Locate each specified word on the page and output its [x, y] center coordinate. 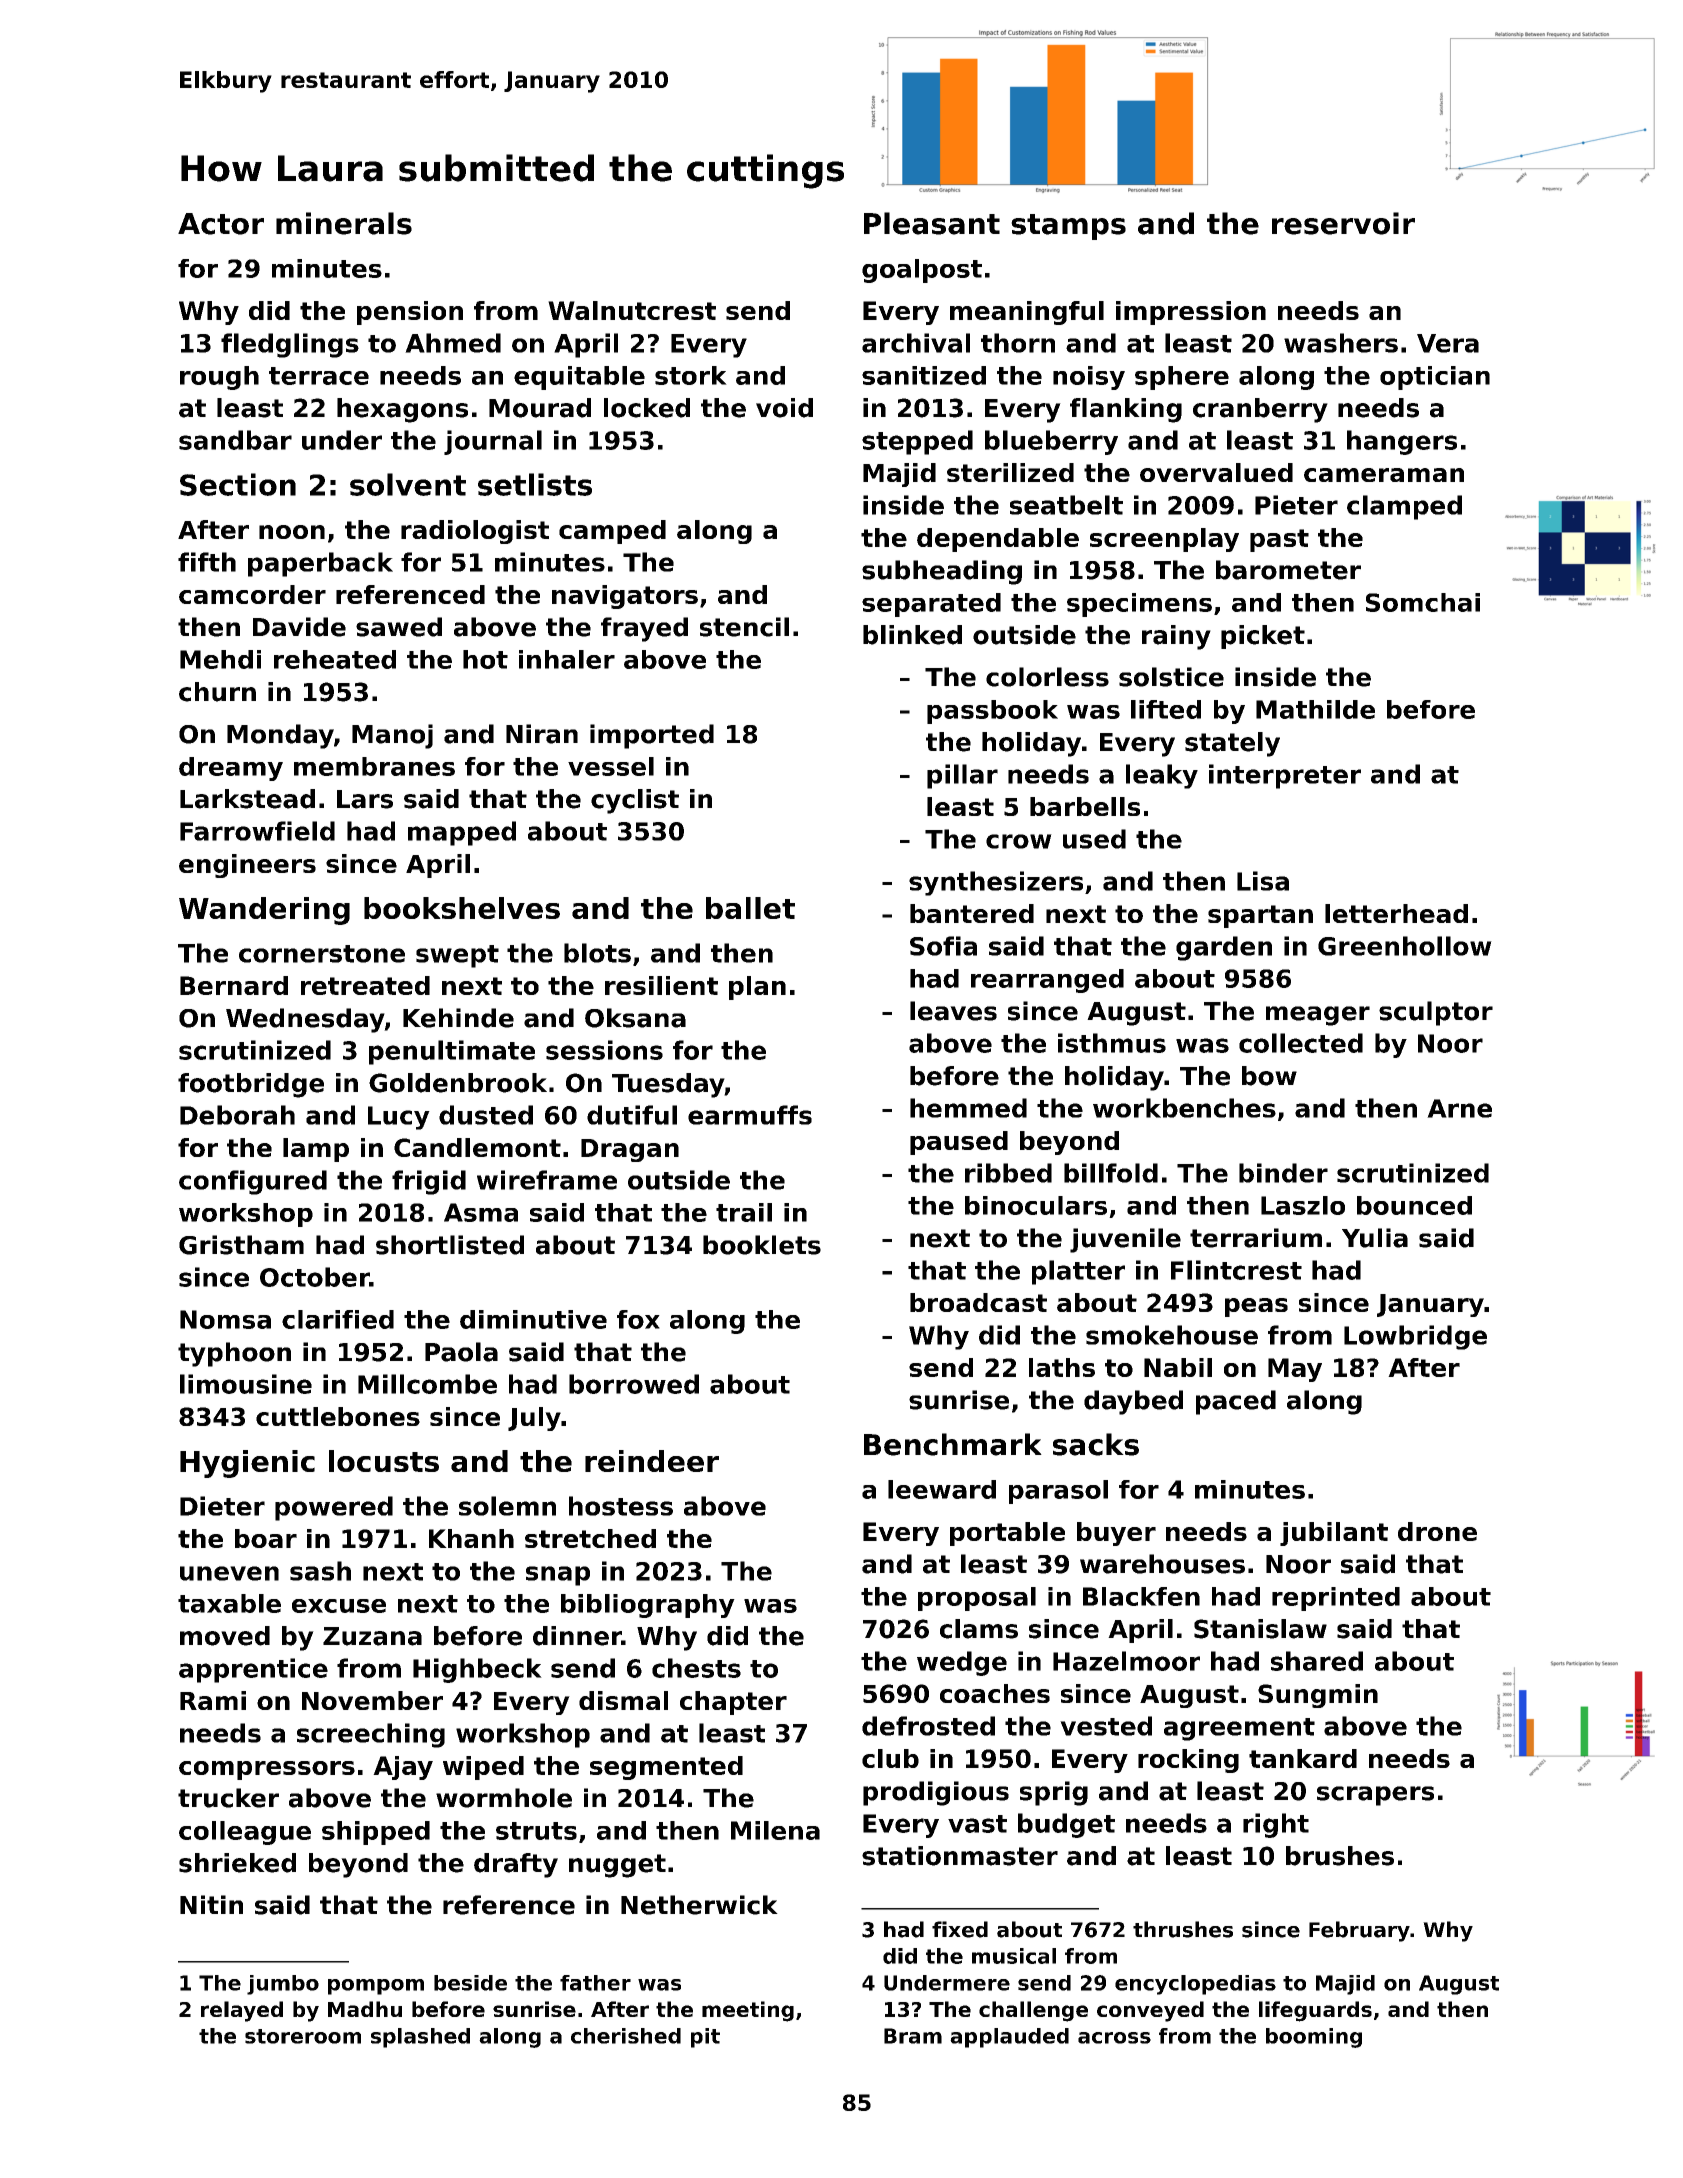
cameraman [1384, 475]
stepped [917, 442]
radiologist [475, 532]
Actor [221, 224]
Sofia [943, 946]
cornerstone [322, 954]
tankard [1303, 1758]
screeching [371, 1735]
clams [979, 1629]
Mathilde [1315, 709]
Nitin [211, 1904]
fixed [960, 1929]
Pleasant [932, 223]
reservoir [1343, 223]
